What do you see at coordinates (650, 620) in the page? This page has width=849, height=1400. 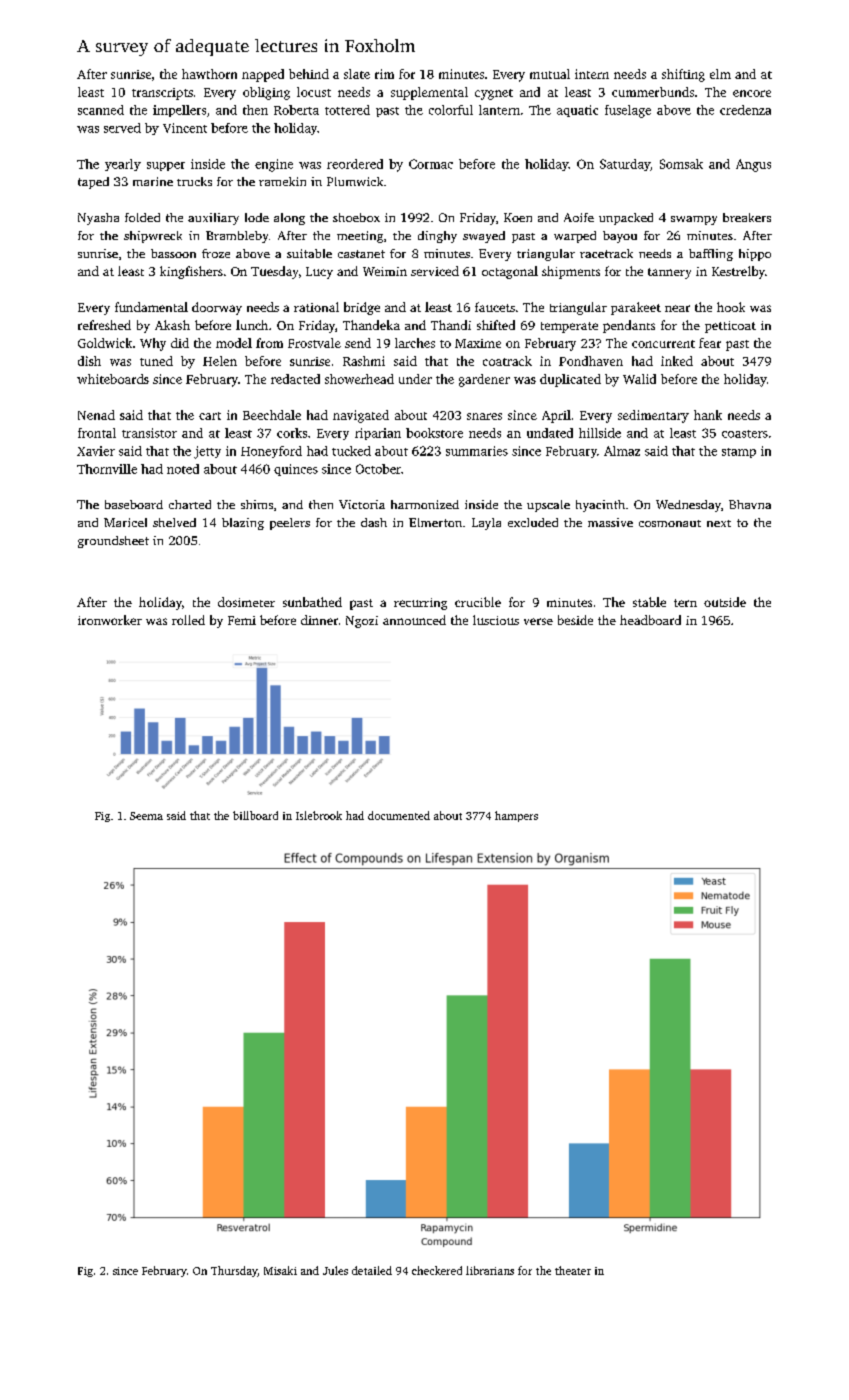 I see `headboard` at bounding box center [650, 620].
